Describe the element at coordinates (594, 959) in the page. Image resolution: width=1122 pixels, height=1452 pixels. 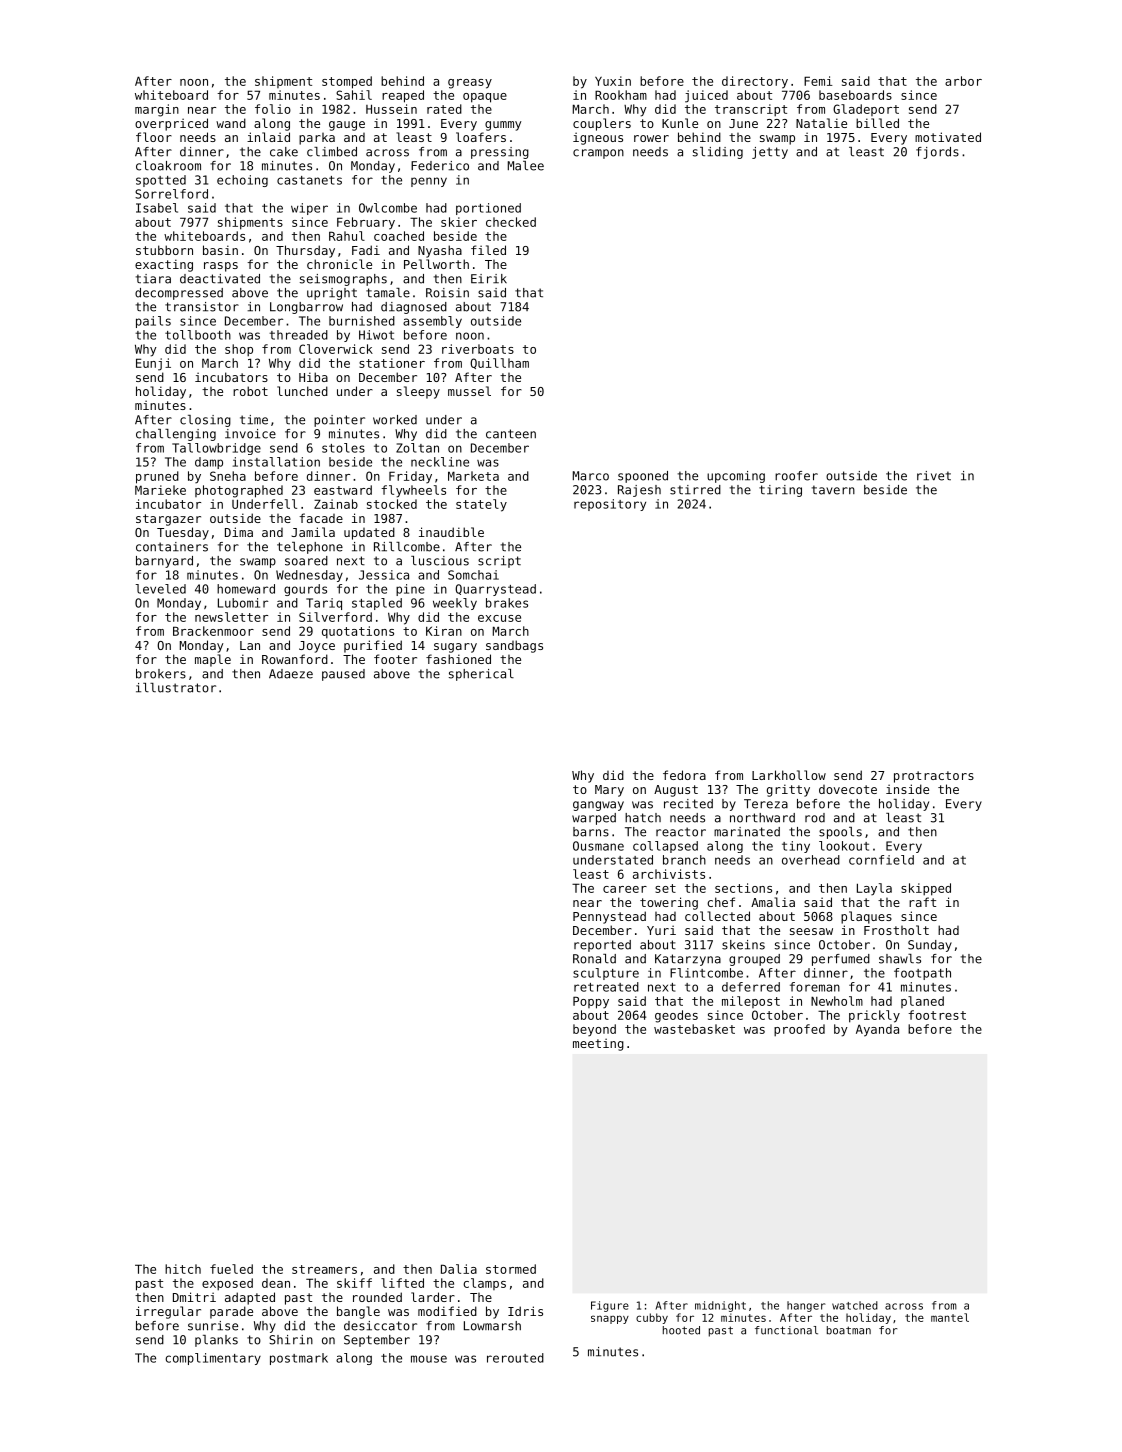
I see `Ronald` at that location.
